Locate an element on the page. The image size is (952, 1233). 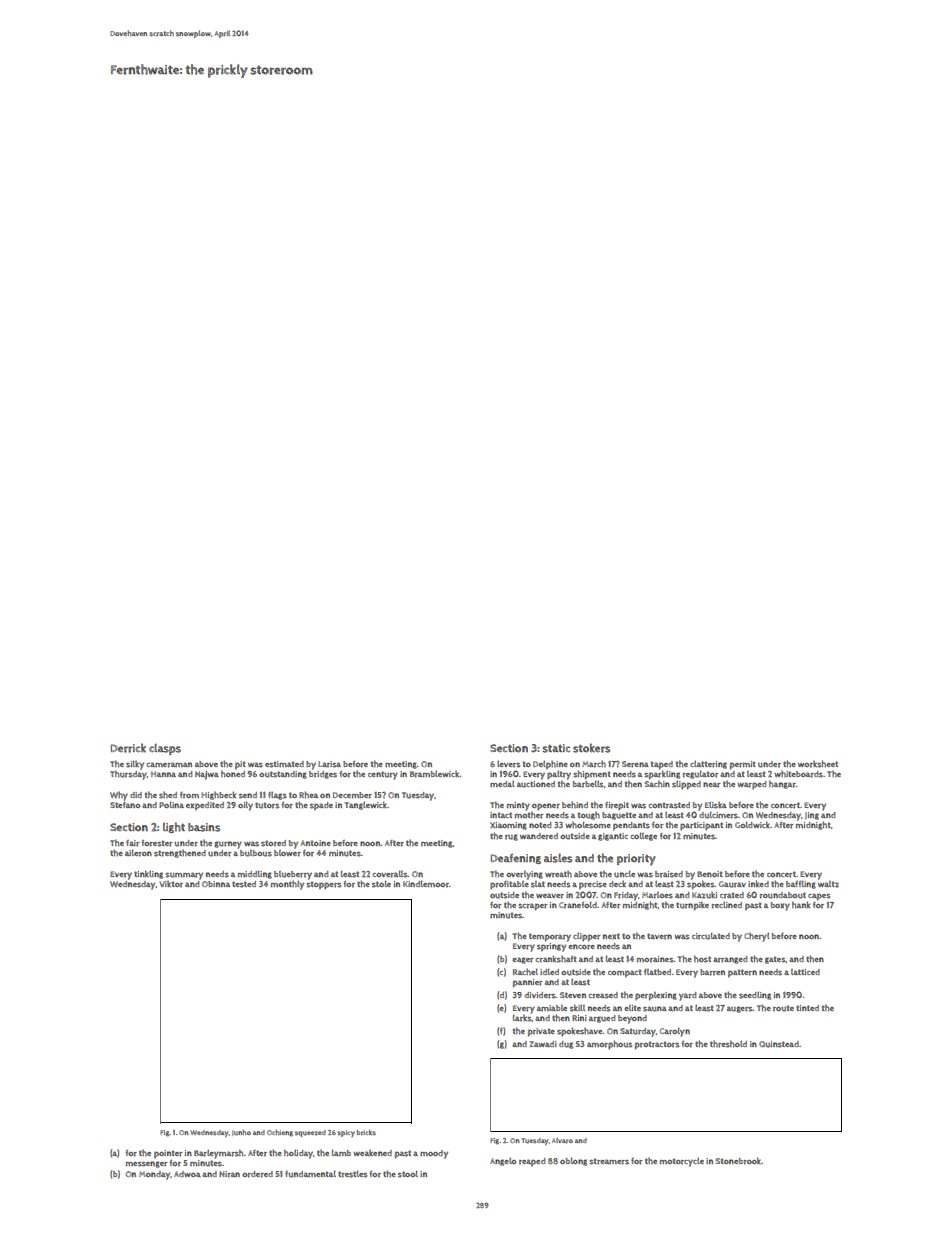
bricks is located at coordinates (366, 1132).
